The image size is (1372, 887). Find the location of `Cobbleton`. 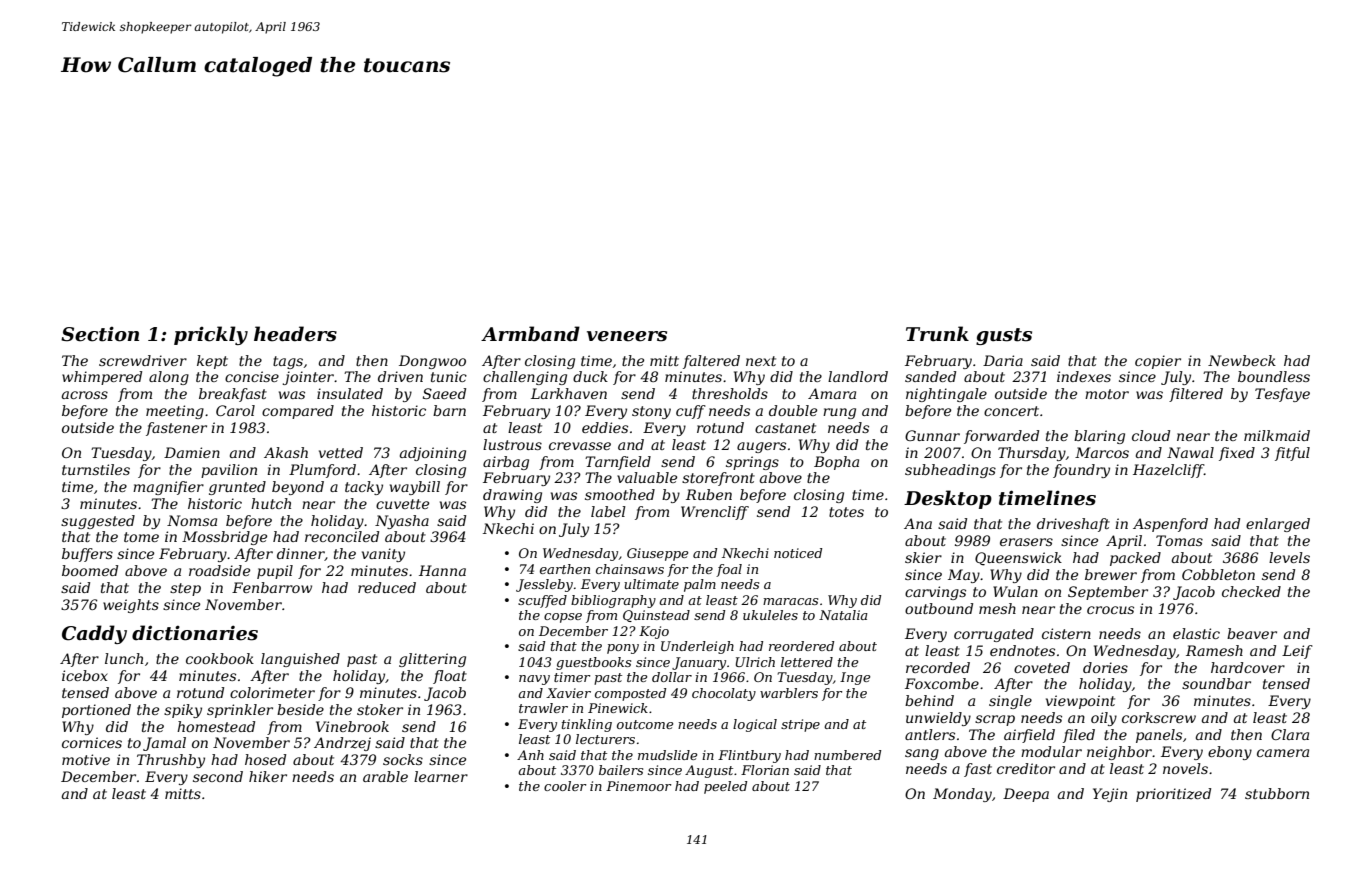

Cobbleton is located at coordinates (1218, 574).
